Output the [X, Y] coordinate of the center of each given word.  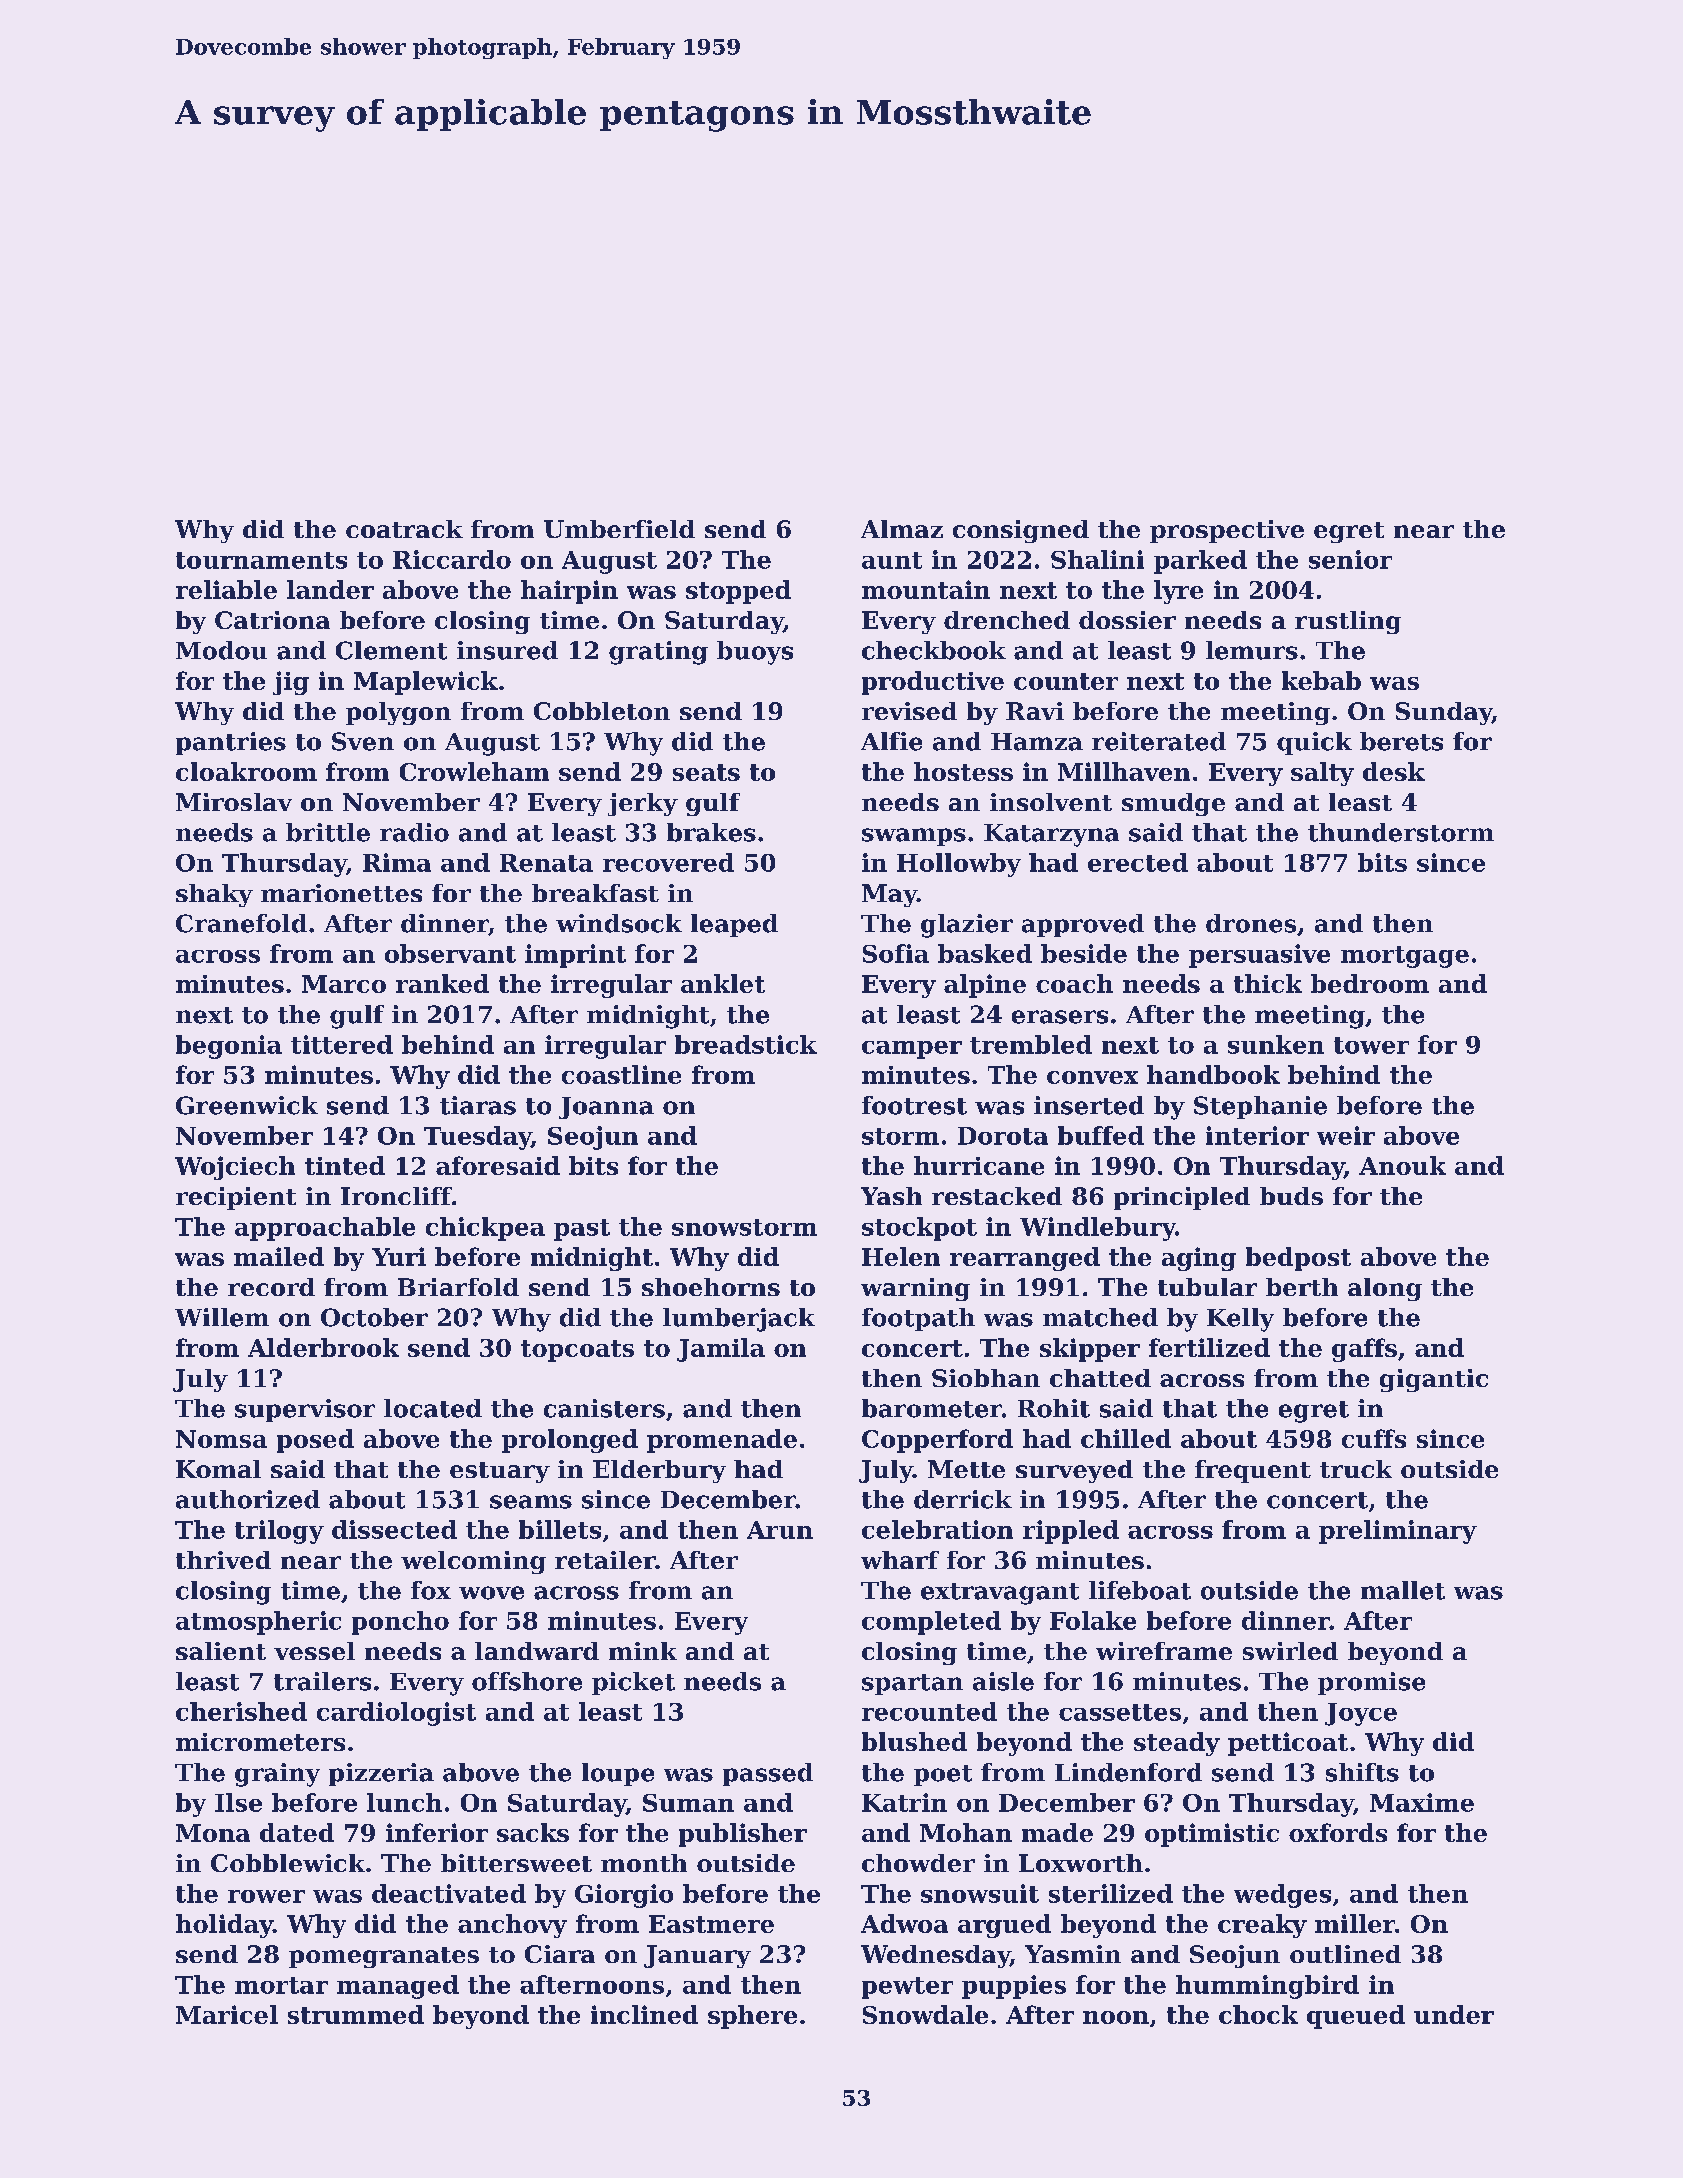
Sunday [1444, 713]
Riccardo [452, 559]
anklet [723, 983]
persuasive [1259, 956]
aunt [892, 560]
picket [633, 1683]
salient [221, 1651]
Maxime [1422, 1802]
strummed [356, 2014]
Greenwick [247, 1105]
